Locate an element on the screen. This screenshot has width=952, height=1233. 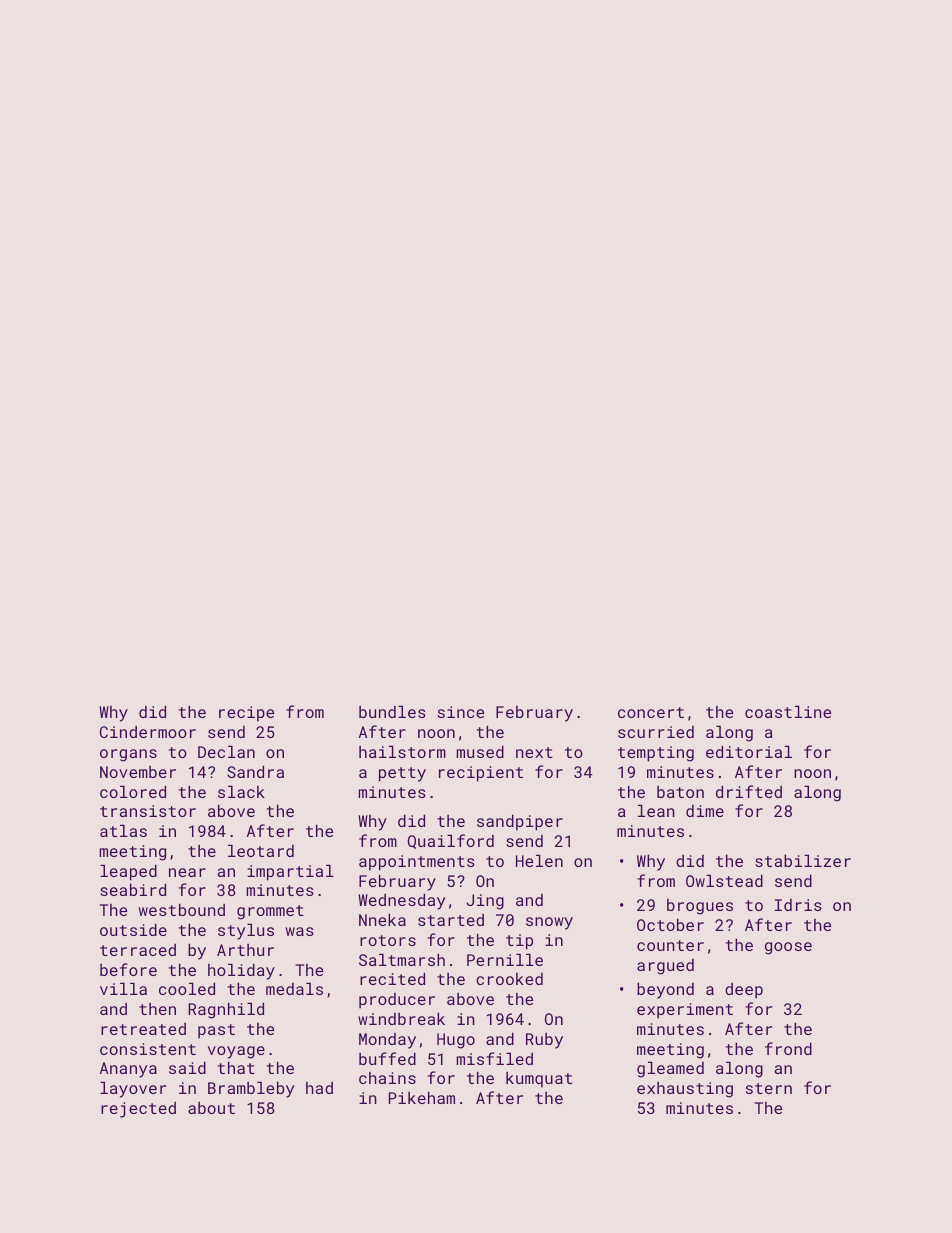
coastline is located at coordinates (788, 711).
